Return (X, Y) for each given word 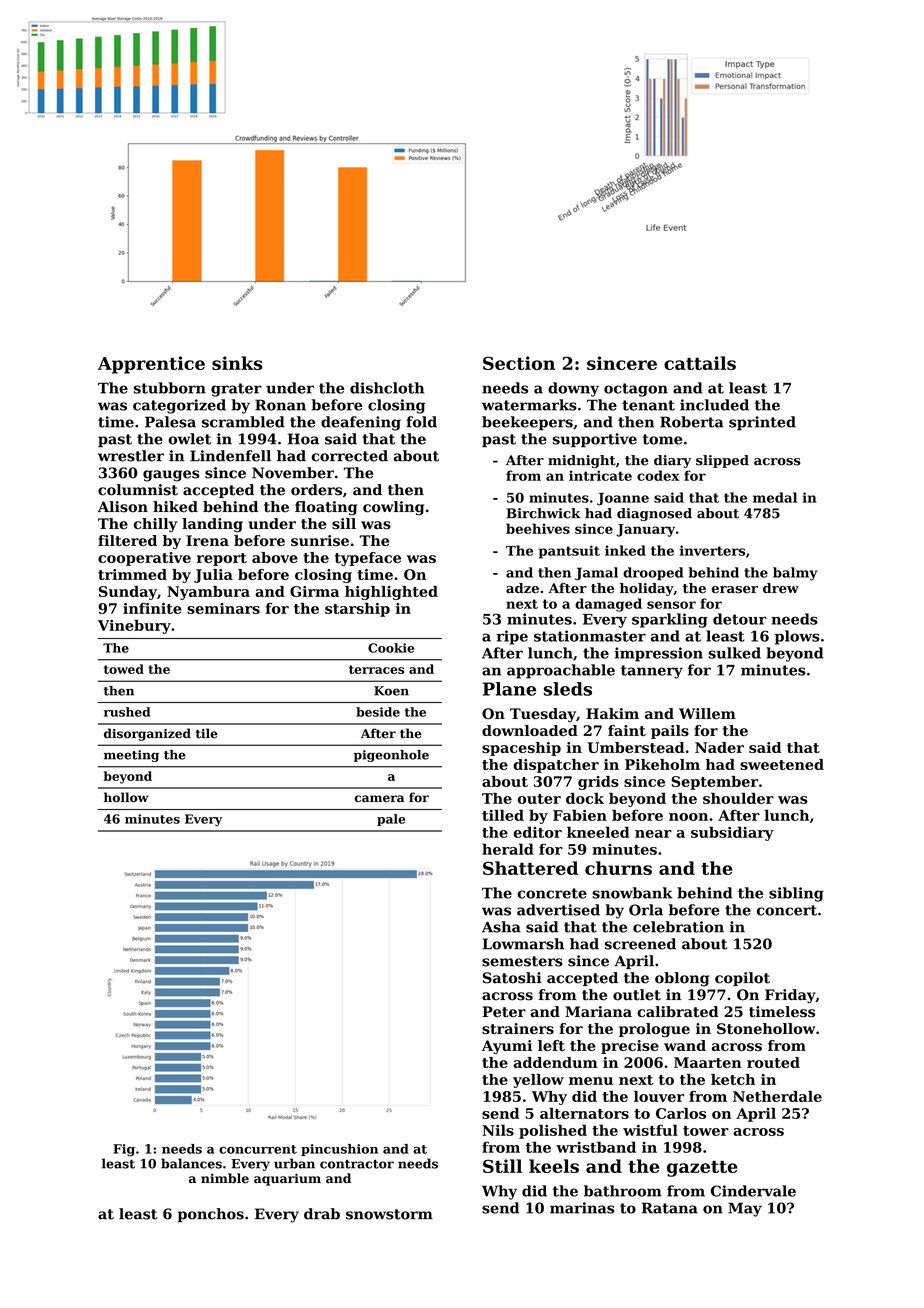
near (653, 834)
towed (124, 669)
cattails (700, 363)
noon (688, 817)
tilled (503, 815)
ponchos (211, 1215)
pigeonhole (391, 756)
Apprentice (151, 365)
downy (573, 389)
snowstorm (389, 1214)
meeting (131, 756)
